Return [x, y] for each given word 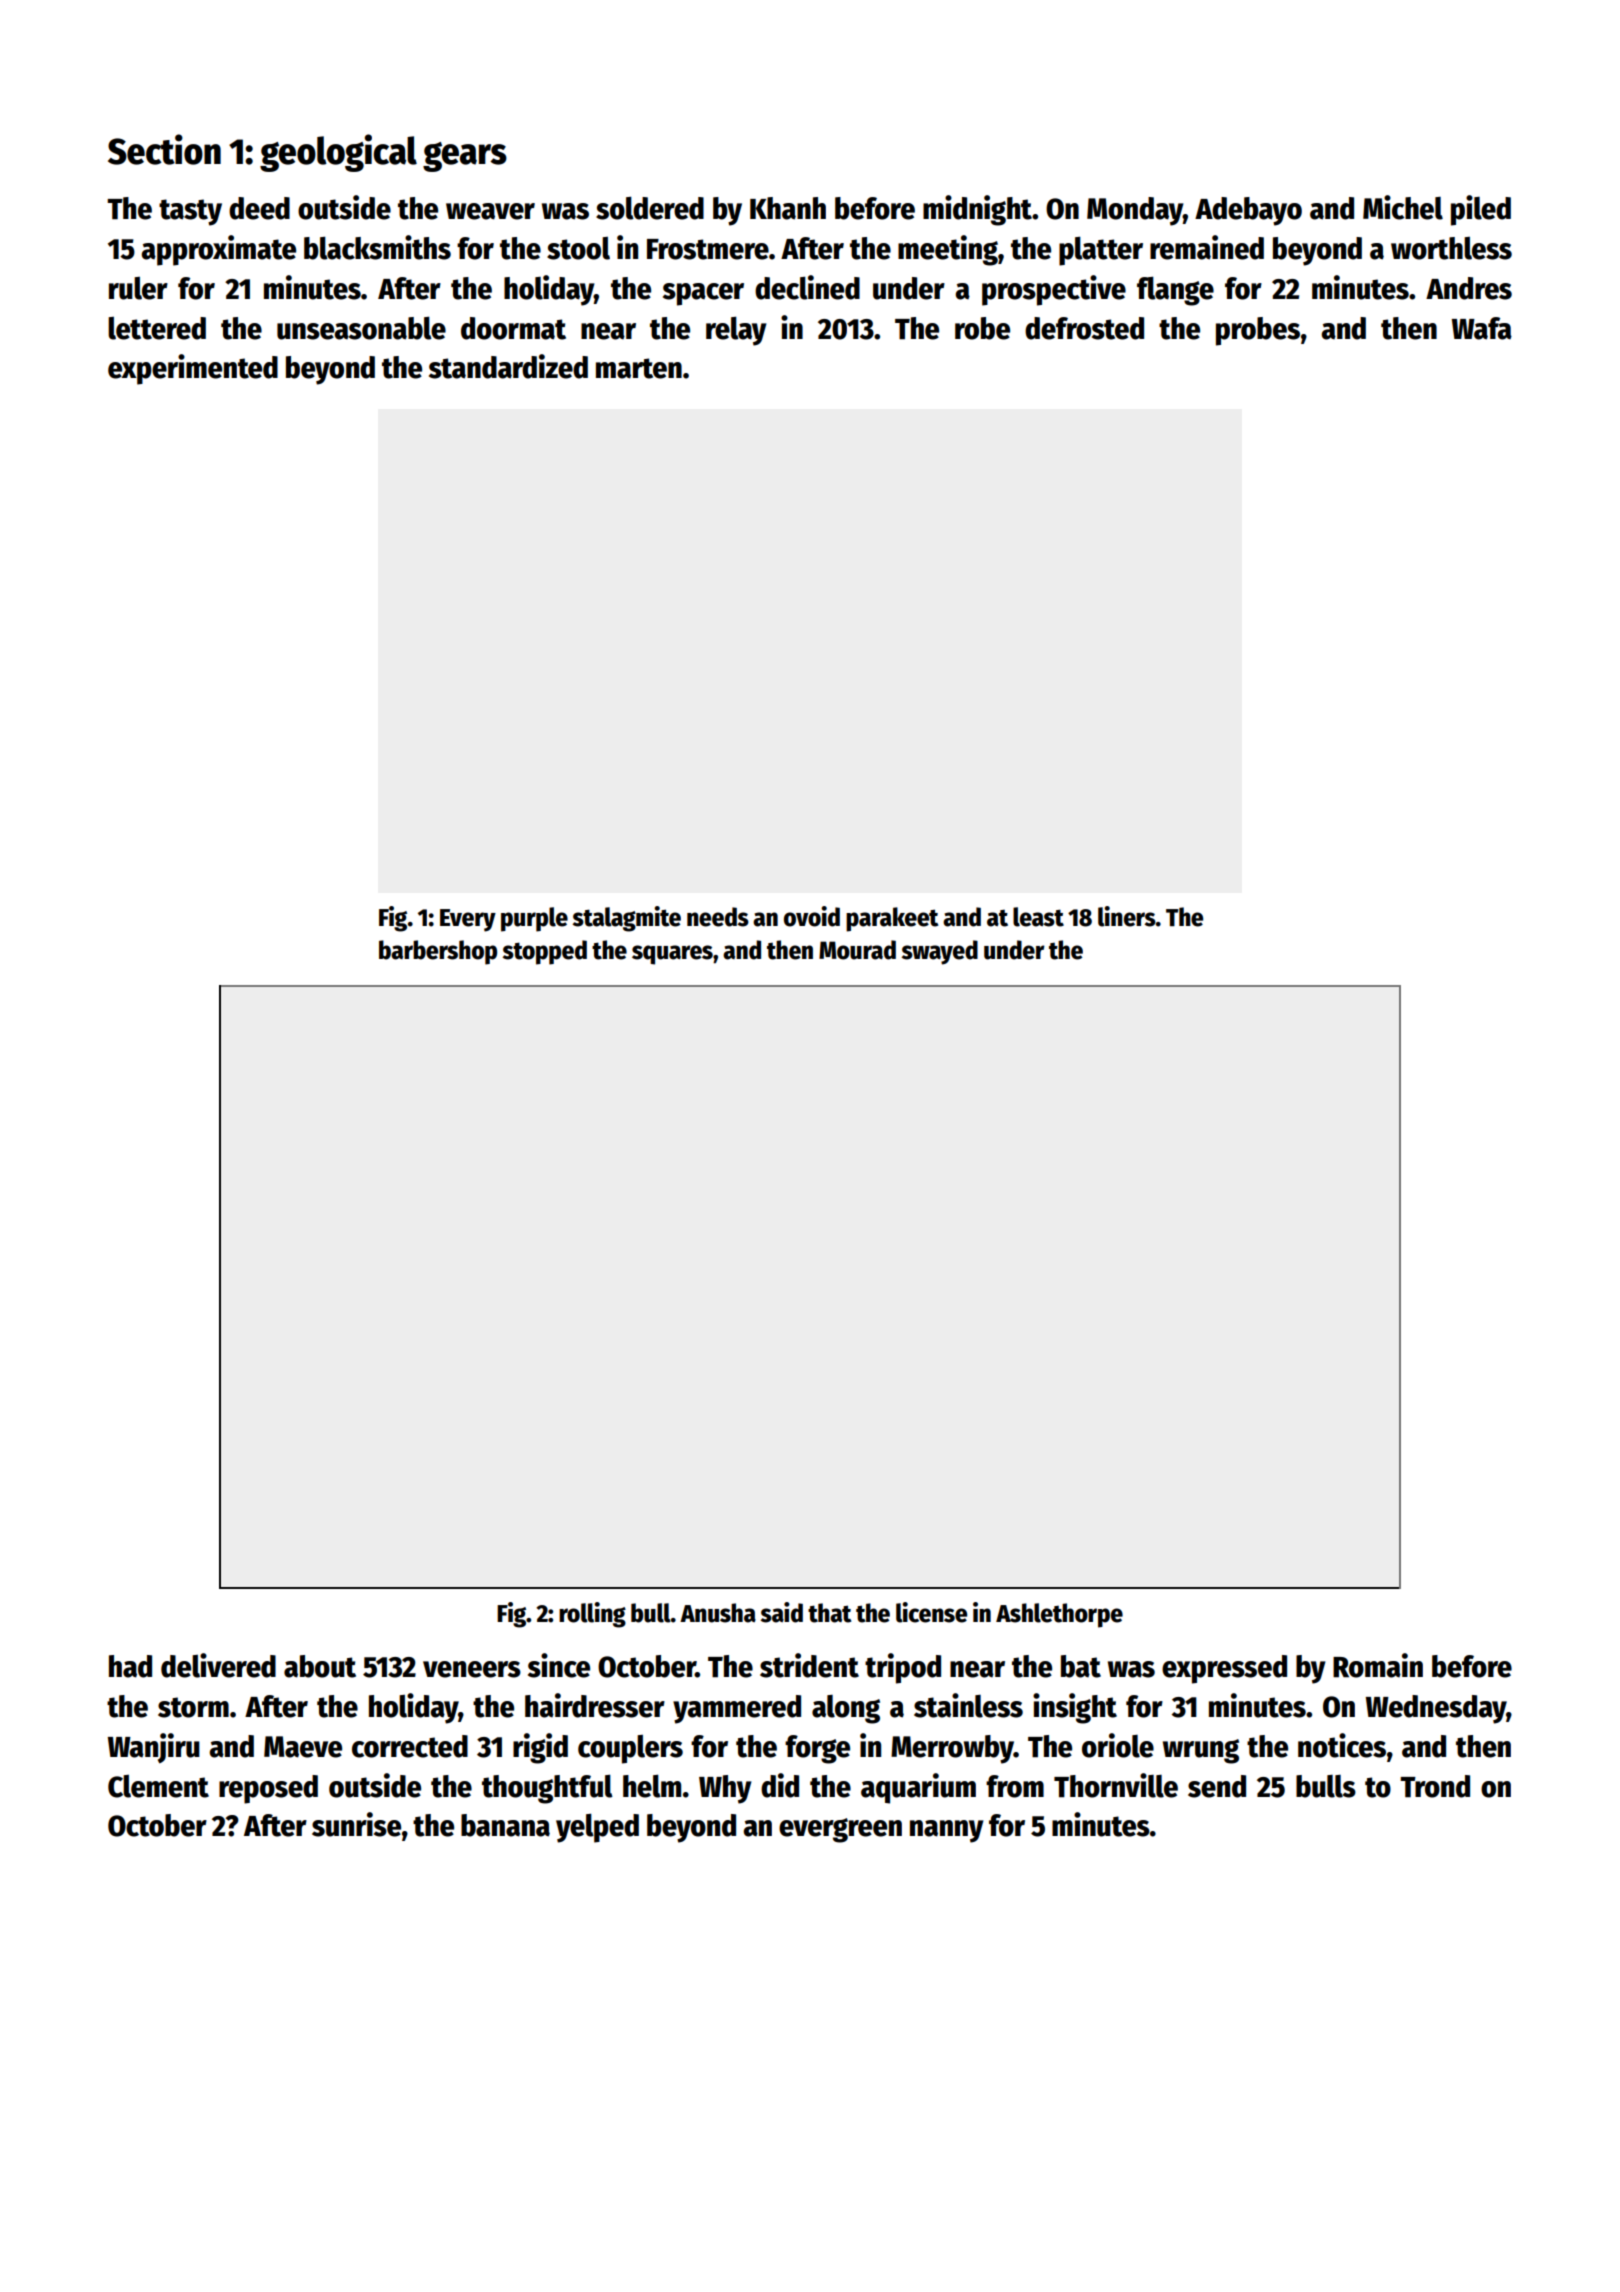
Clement [158, 1786]
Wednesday [1436, 1709]
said [781, 1612]
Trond [1435, 1786]
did [780, 1785]
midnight [977, 210]
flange [1175, 291]
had [130, 1666]
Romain [1378, 1665]
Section [164, 149]
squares [672, 955]
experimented [193, 369]
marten [639, 368]
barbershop [438, 952]
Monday [1135, 211]
